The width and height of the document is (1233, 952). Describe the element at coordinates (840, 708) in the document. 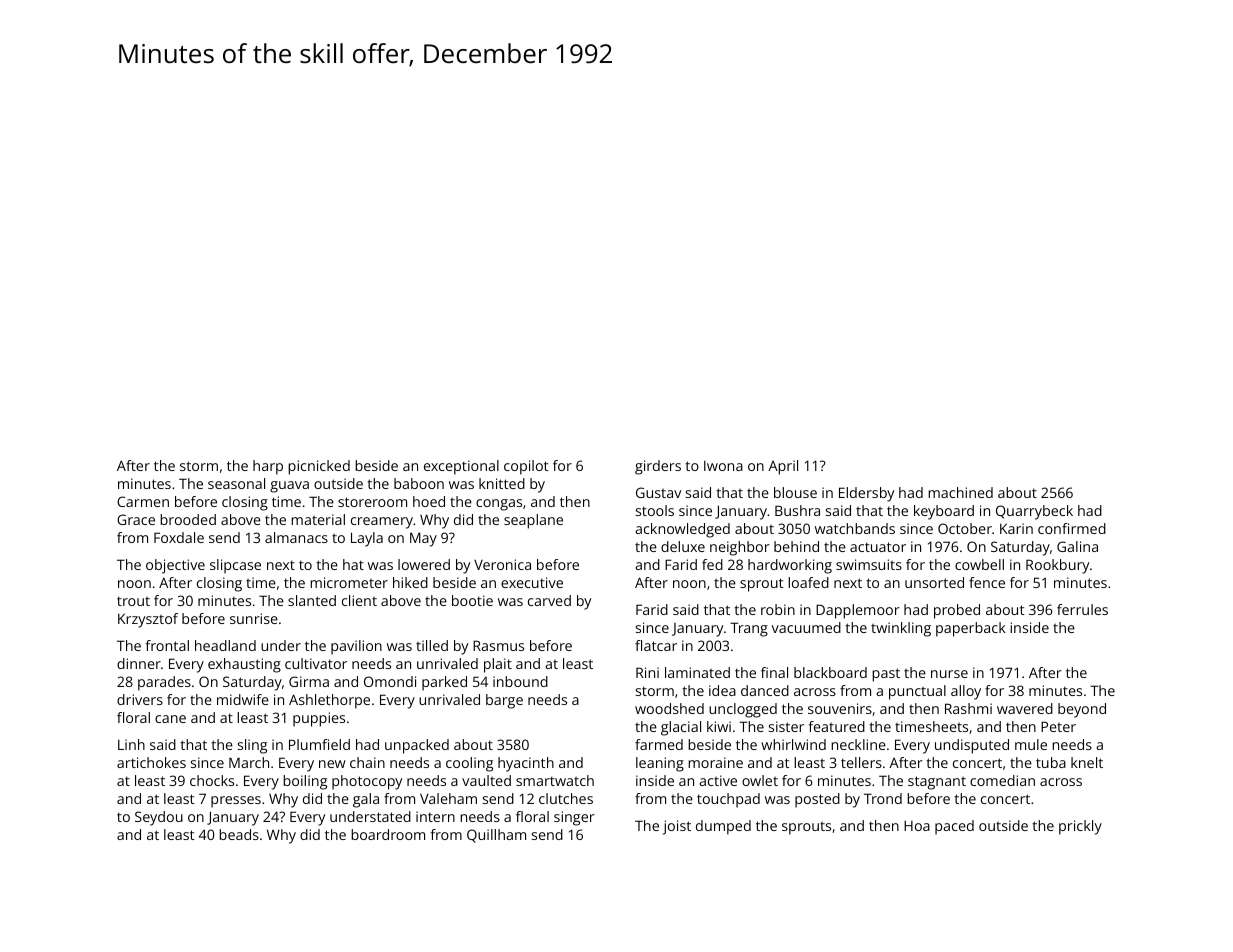

I see `souvenirs` at that location.
